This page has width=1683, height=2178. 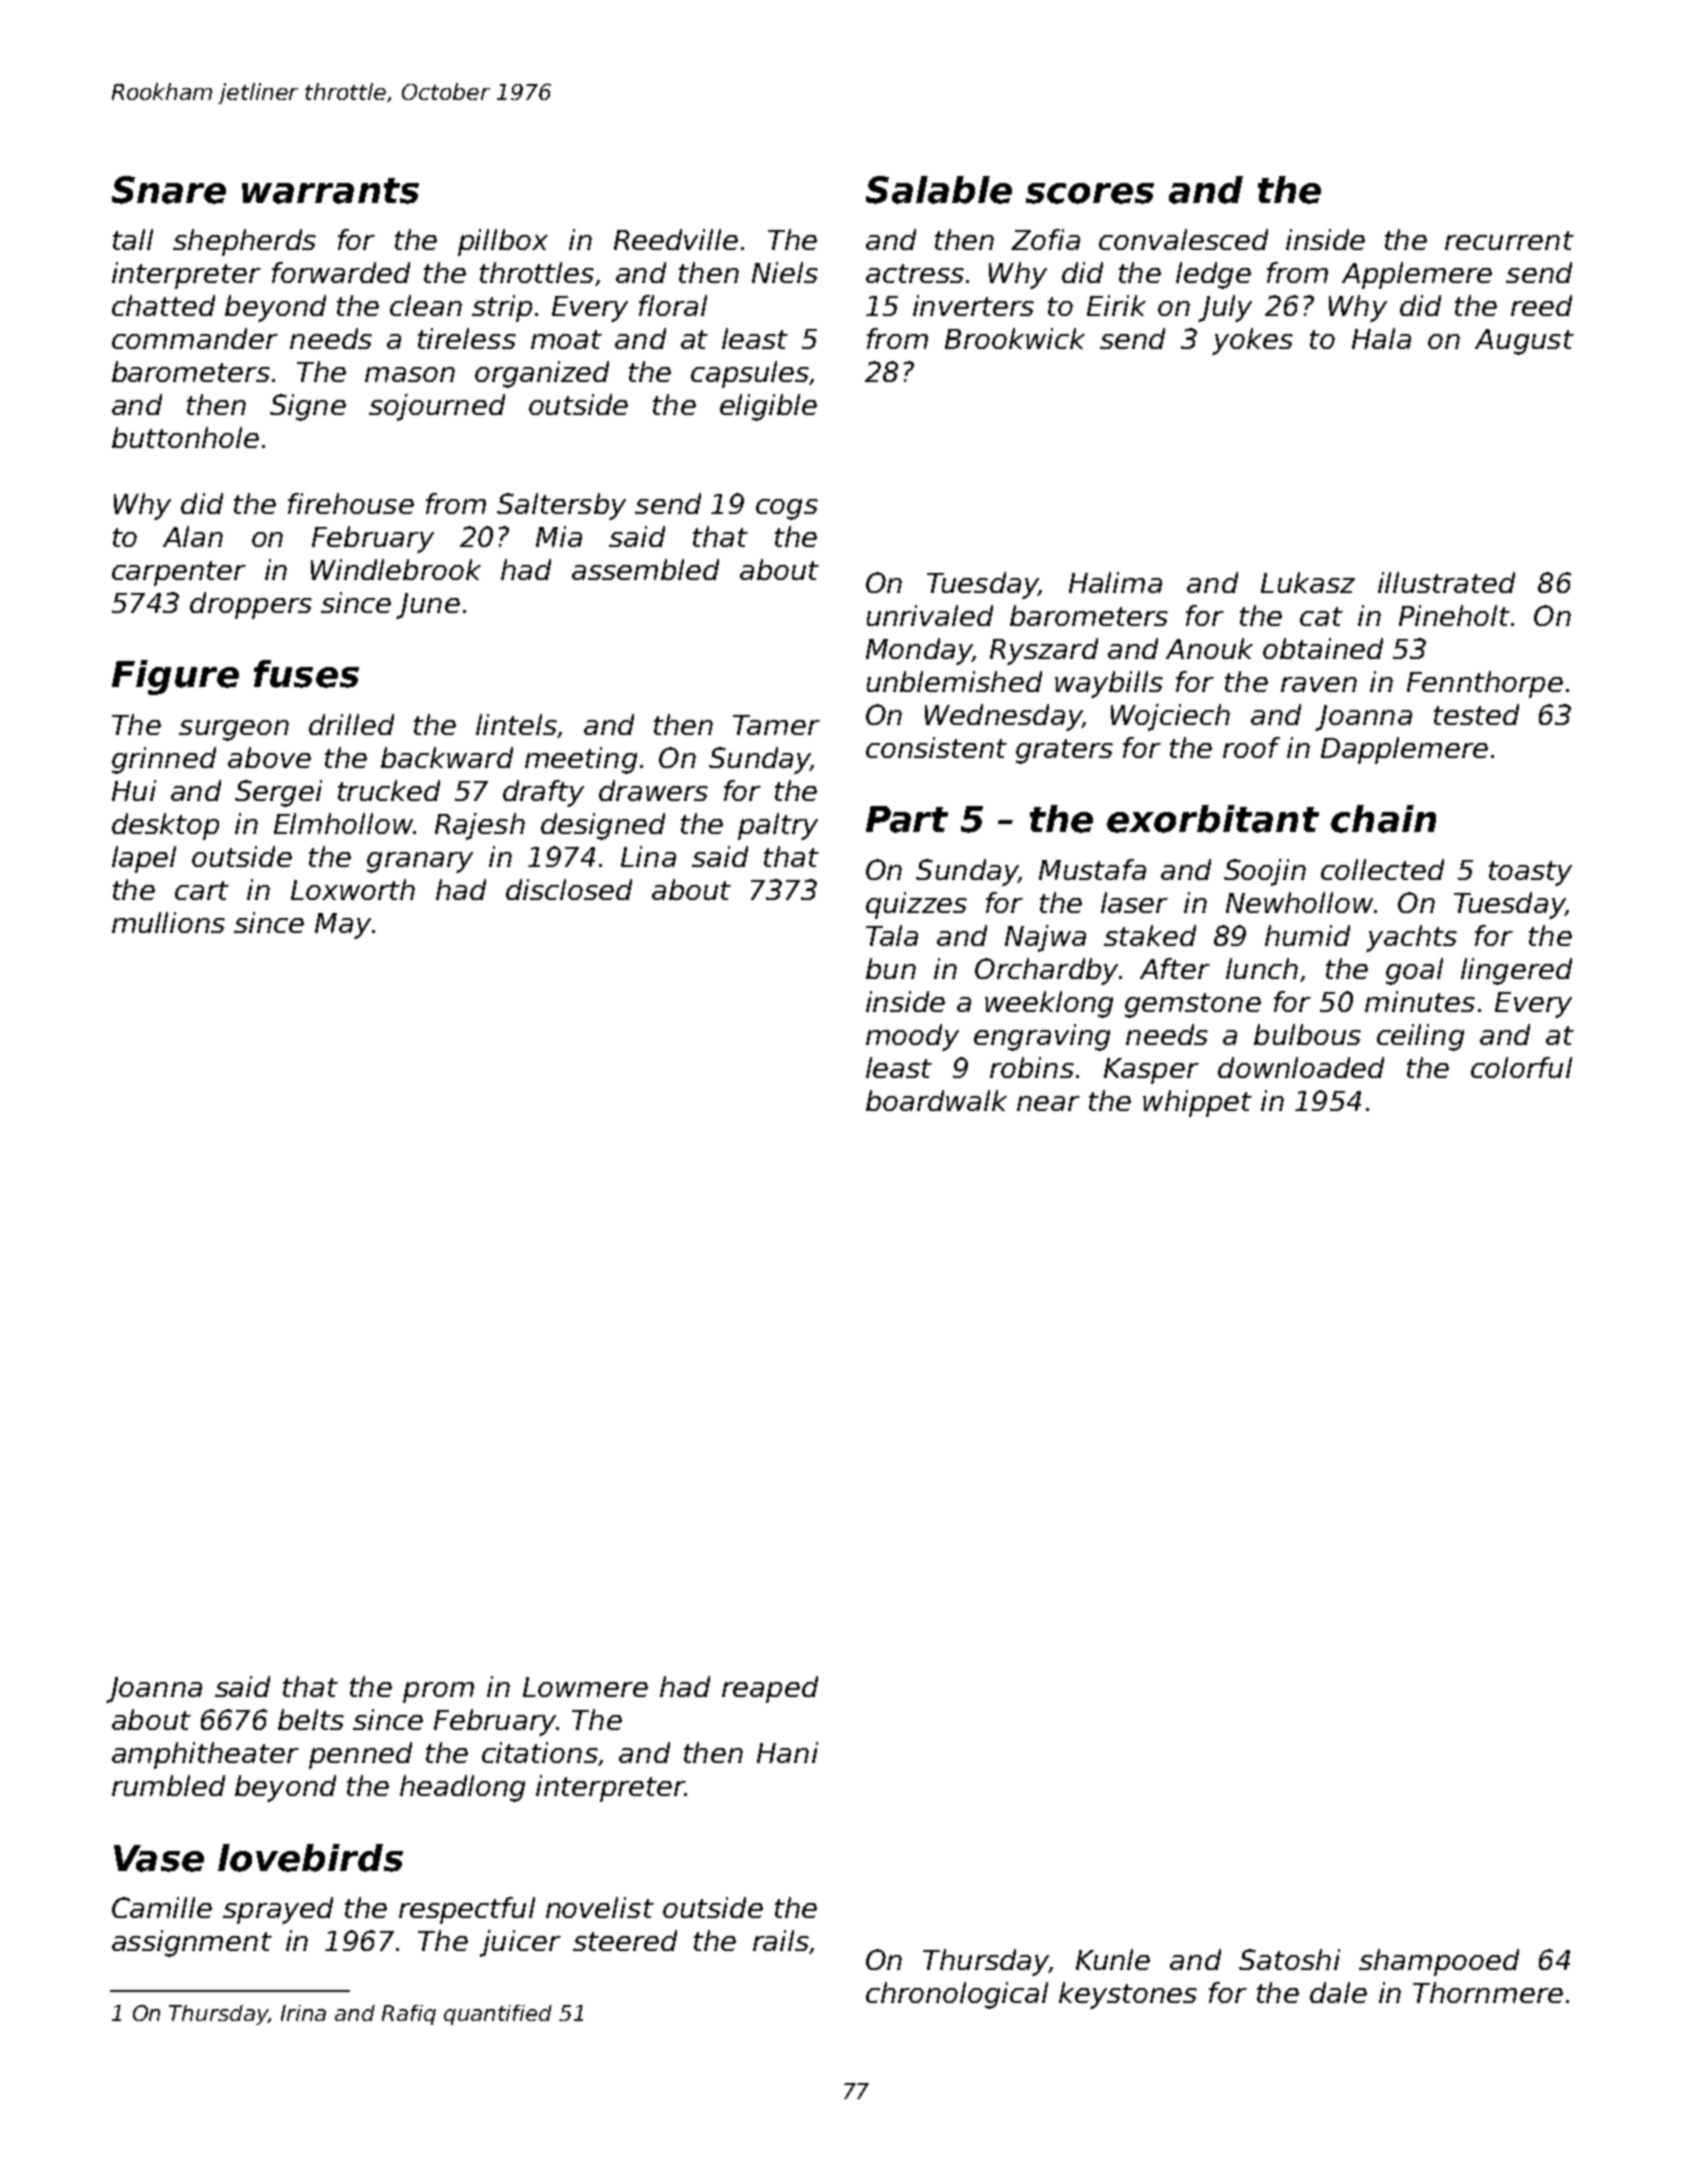 I want to click on Lowmere, so click(x=585, y=1687).
